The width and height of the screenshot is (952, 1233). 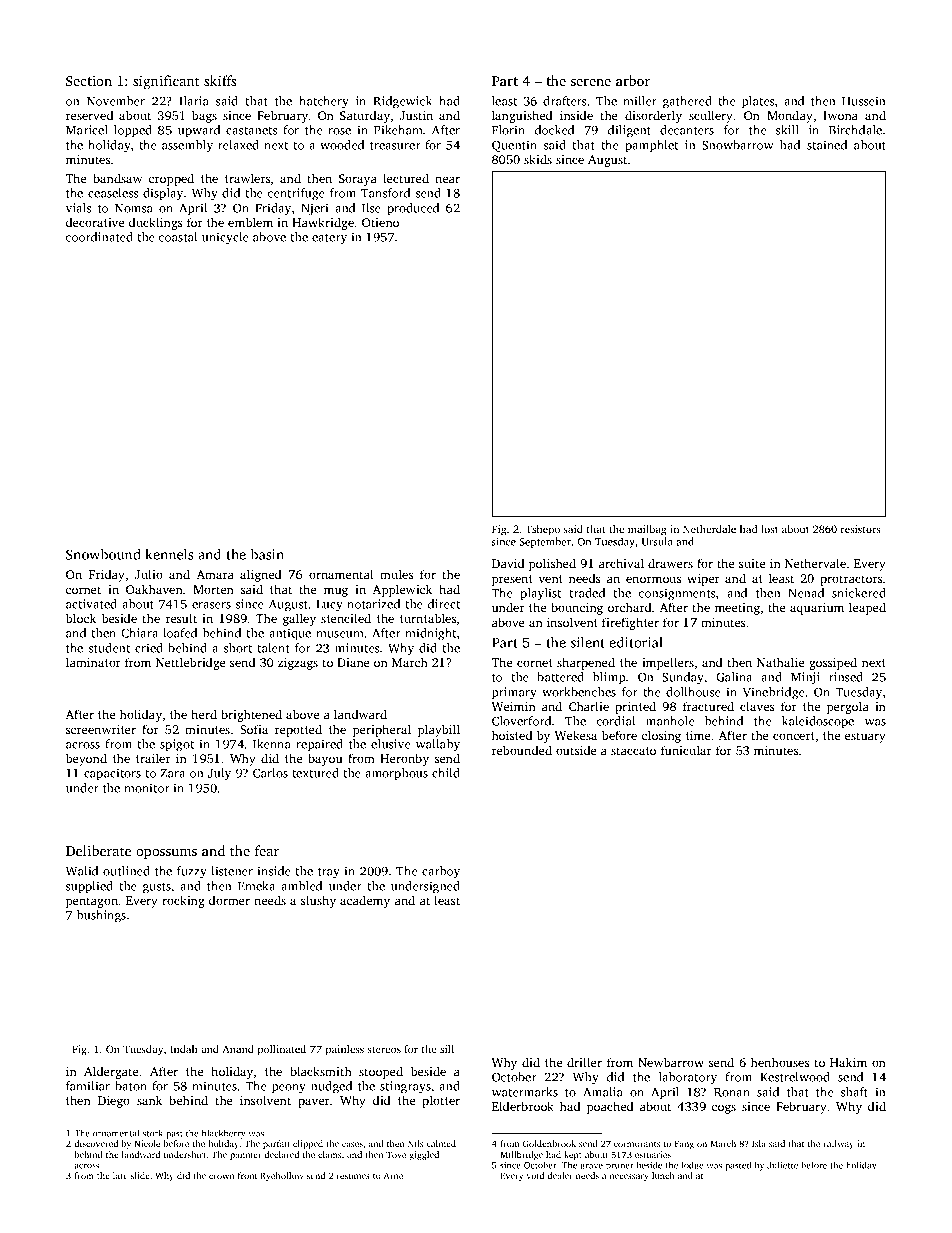 What do you see at coordinates (657, 541) in the screenshot?
I see `Ursula` at bounding box center [657, 541].
